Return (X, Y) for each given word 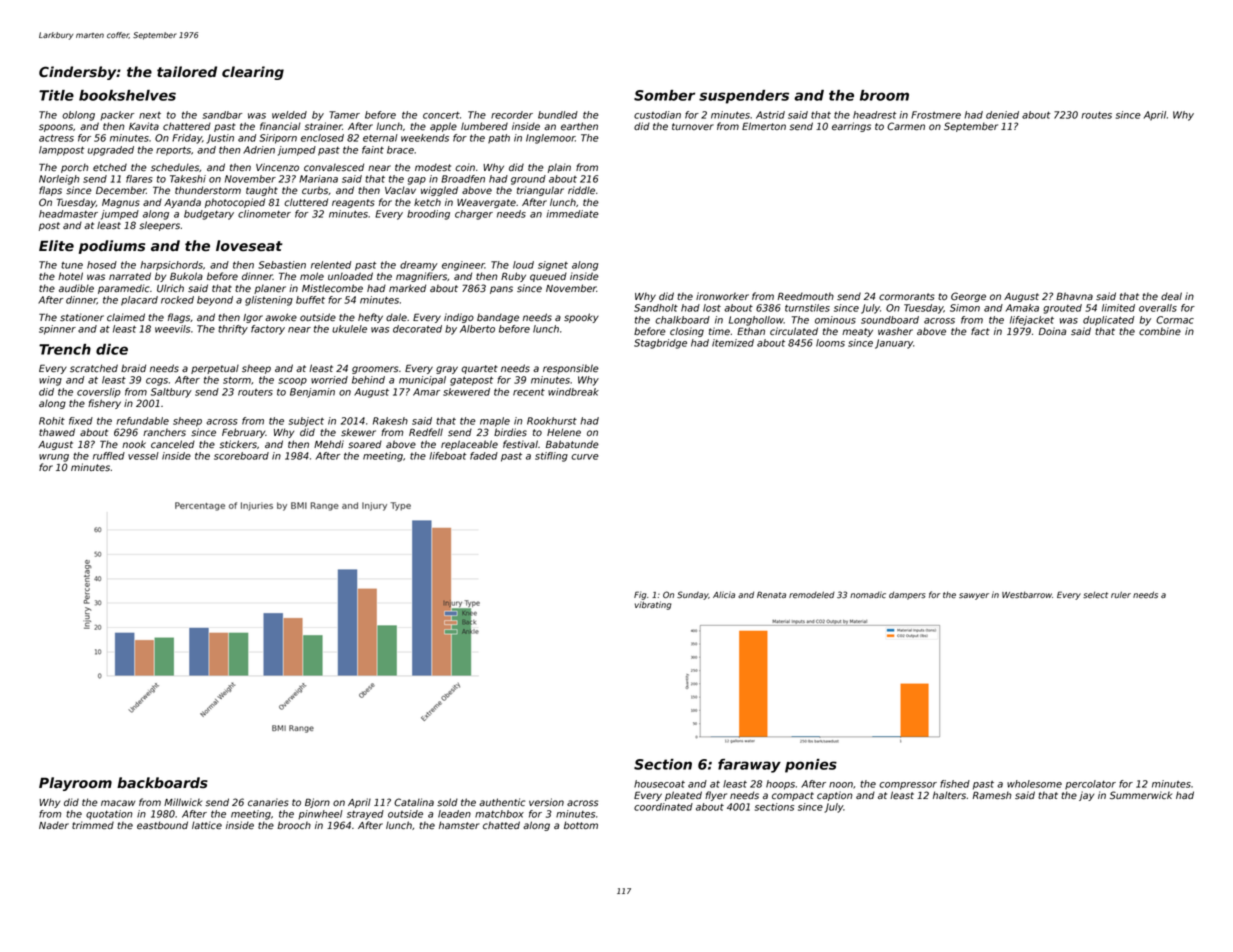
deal (1171, 296)
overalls (1158, 308)
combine (1160, 331)
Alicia (724, 594)
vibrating (653, 605)
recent (529, 392)
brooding (428, 215)
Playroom (75, 784)
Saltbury (171, 393)
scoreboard (241, 456)
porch (74, 168)
